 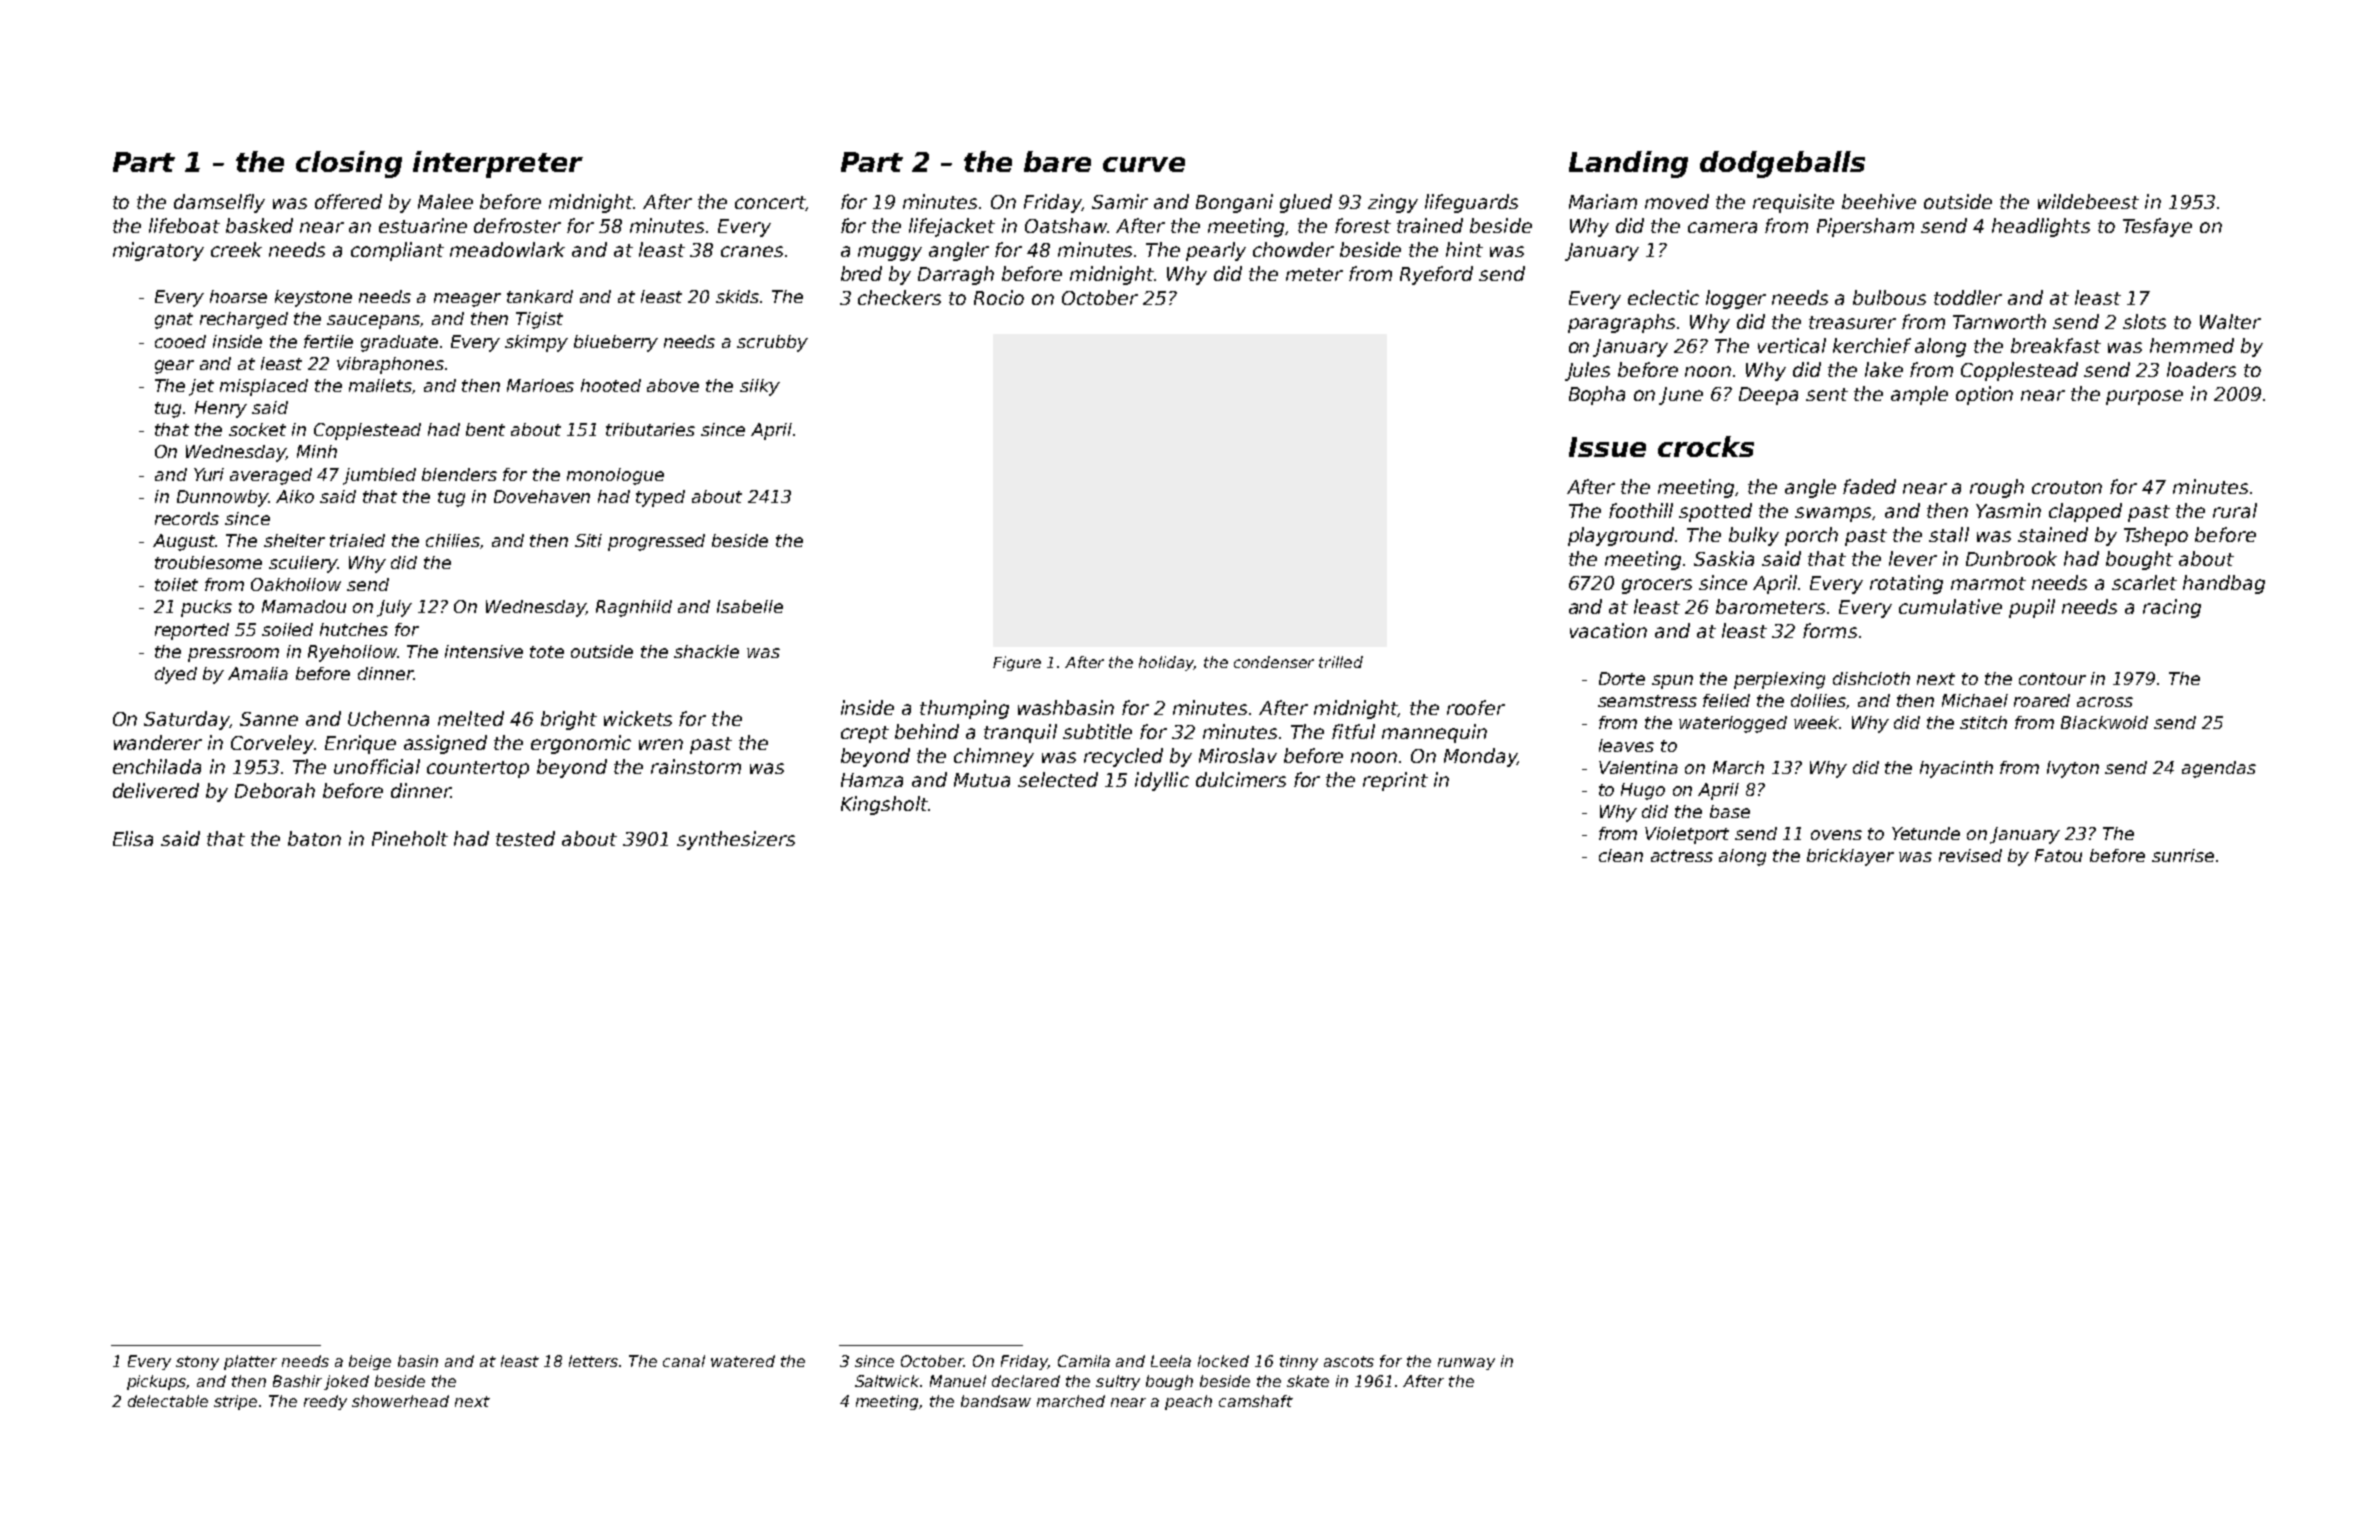 I want to click on ovens, so click(x=1836, y=835).
